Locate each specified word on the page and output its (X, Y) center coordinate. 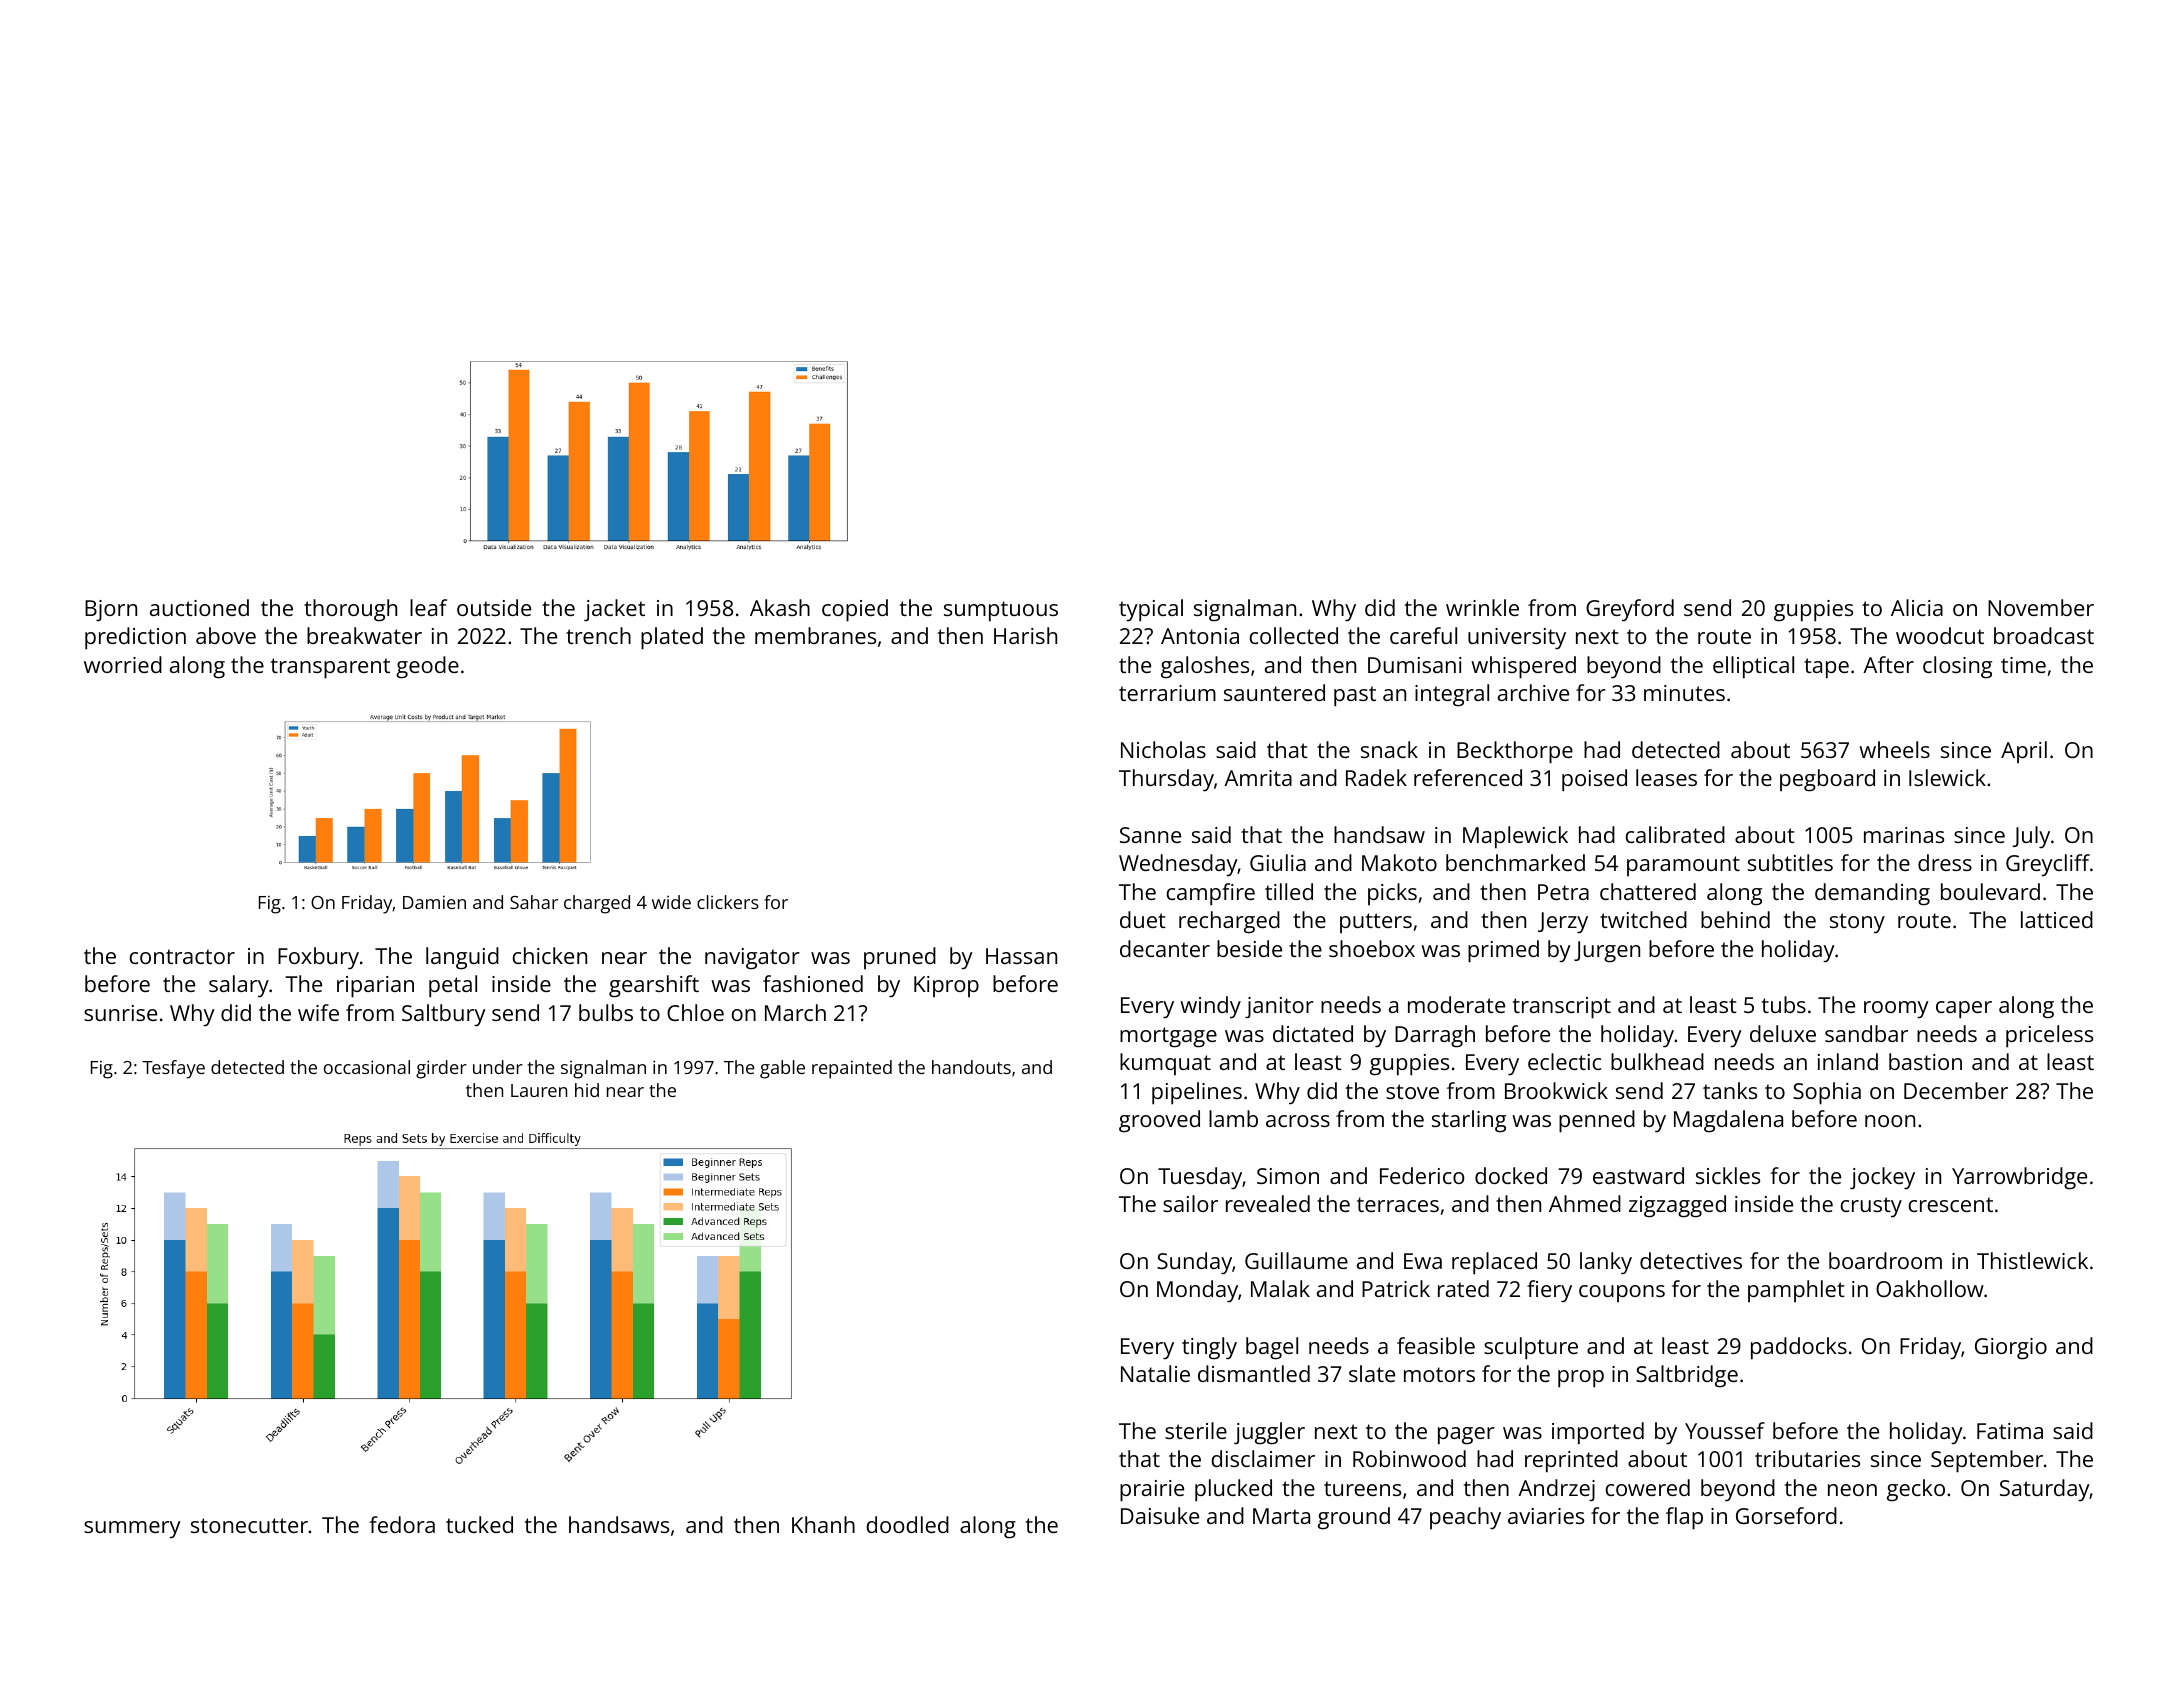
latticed (2057, 919)
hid (587, 1090)
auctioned (199, 607)
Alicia (1917, 607)
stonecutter (249, 1525)
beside (1249, 948)
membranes (815, 635)
